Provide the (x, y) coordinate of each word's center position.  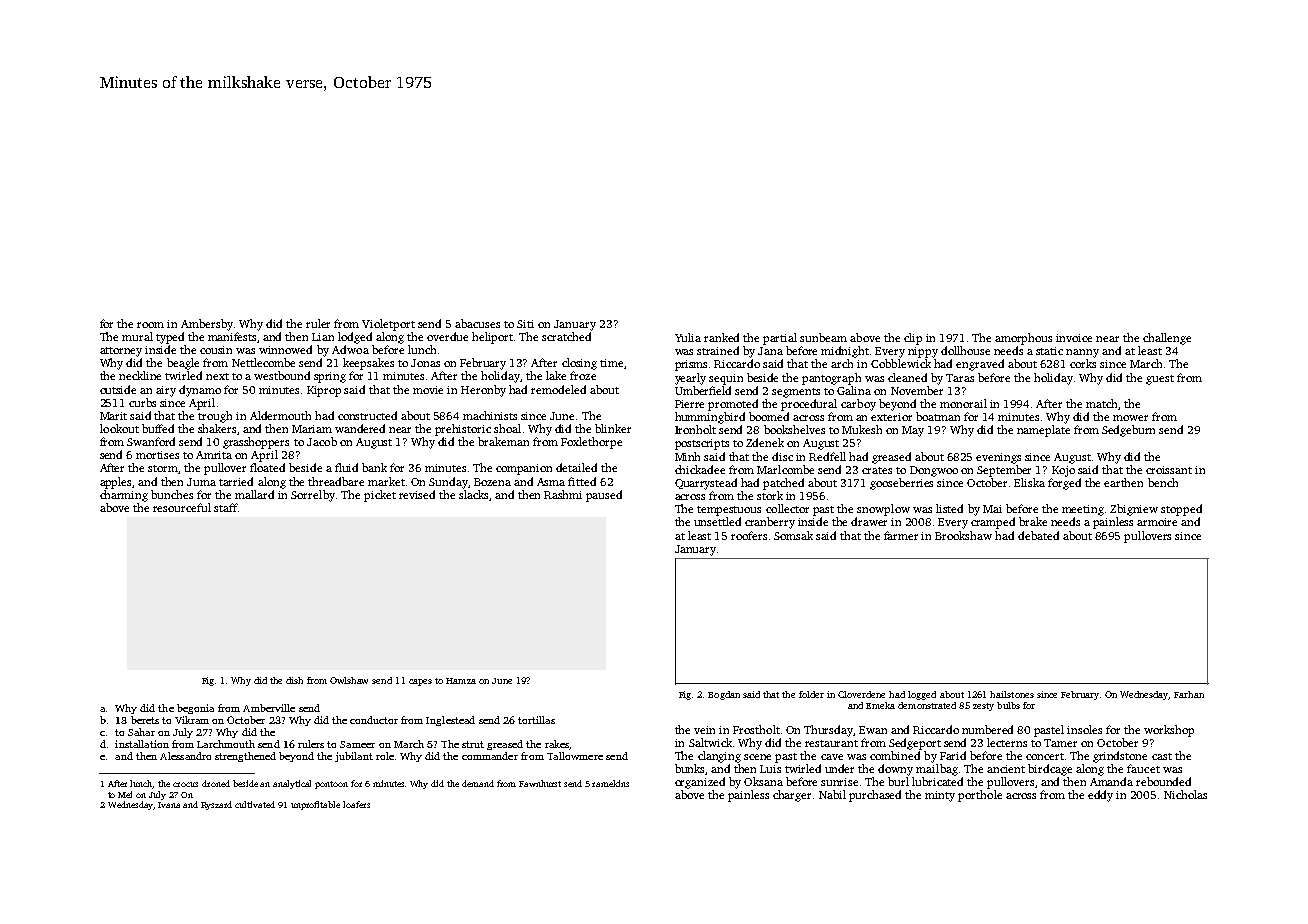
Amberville (269, 708)
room (150, 325)
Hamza (461, 681)
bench (1163, 482)
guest (1160, 380)
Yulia (688, 337)
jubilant (354, 757)
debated (1038, 535)
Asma (551, 482)
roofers (749, 535)
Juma (201, 482)
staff (225, 507)
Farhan (1189, 694)
